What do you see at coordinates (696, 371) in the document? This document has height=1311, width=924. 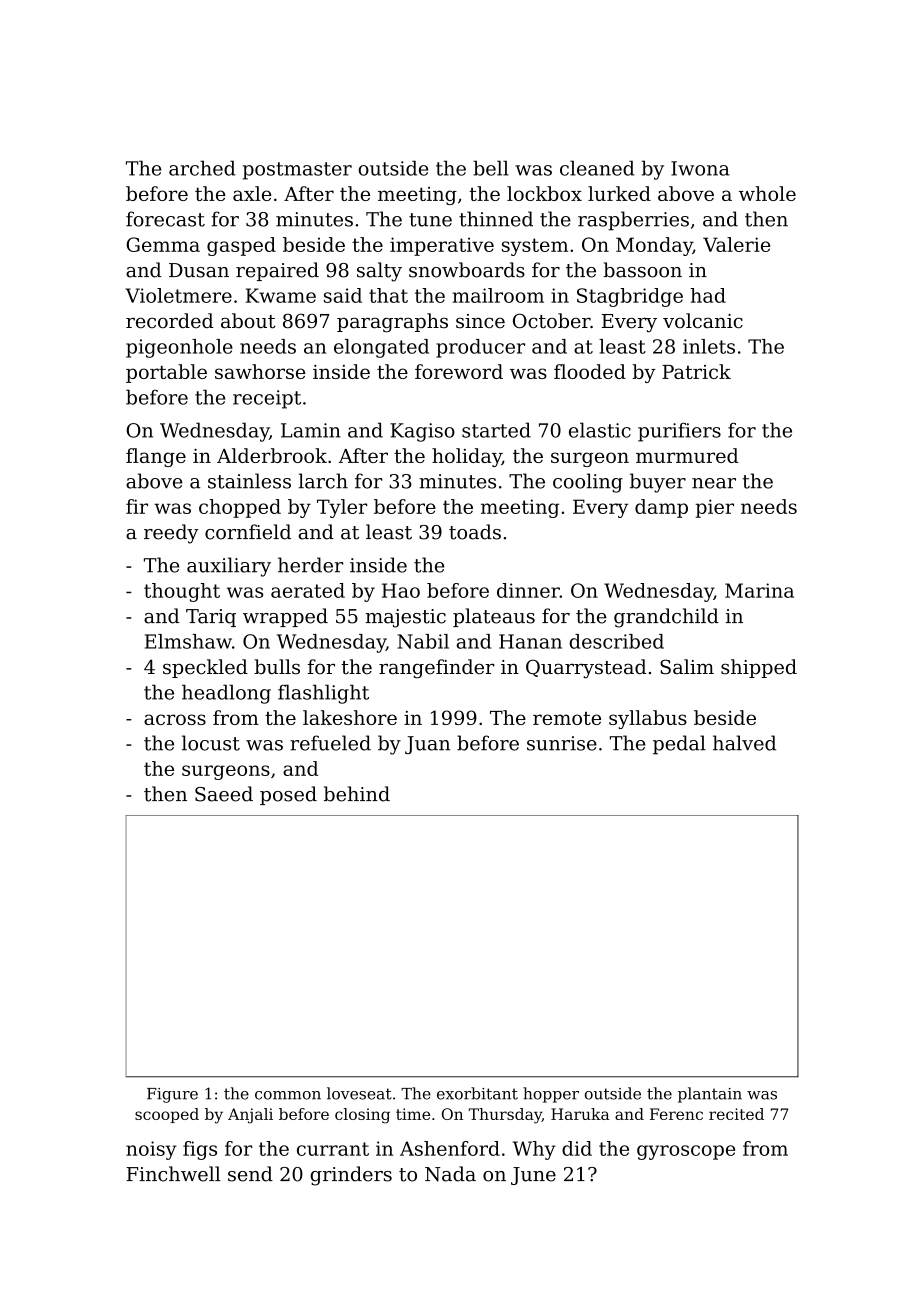 I see `Patrick` at bounding box center [696, 371].
